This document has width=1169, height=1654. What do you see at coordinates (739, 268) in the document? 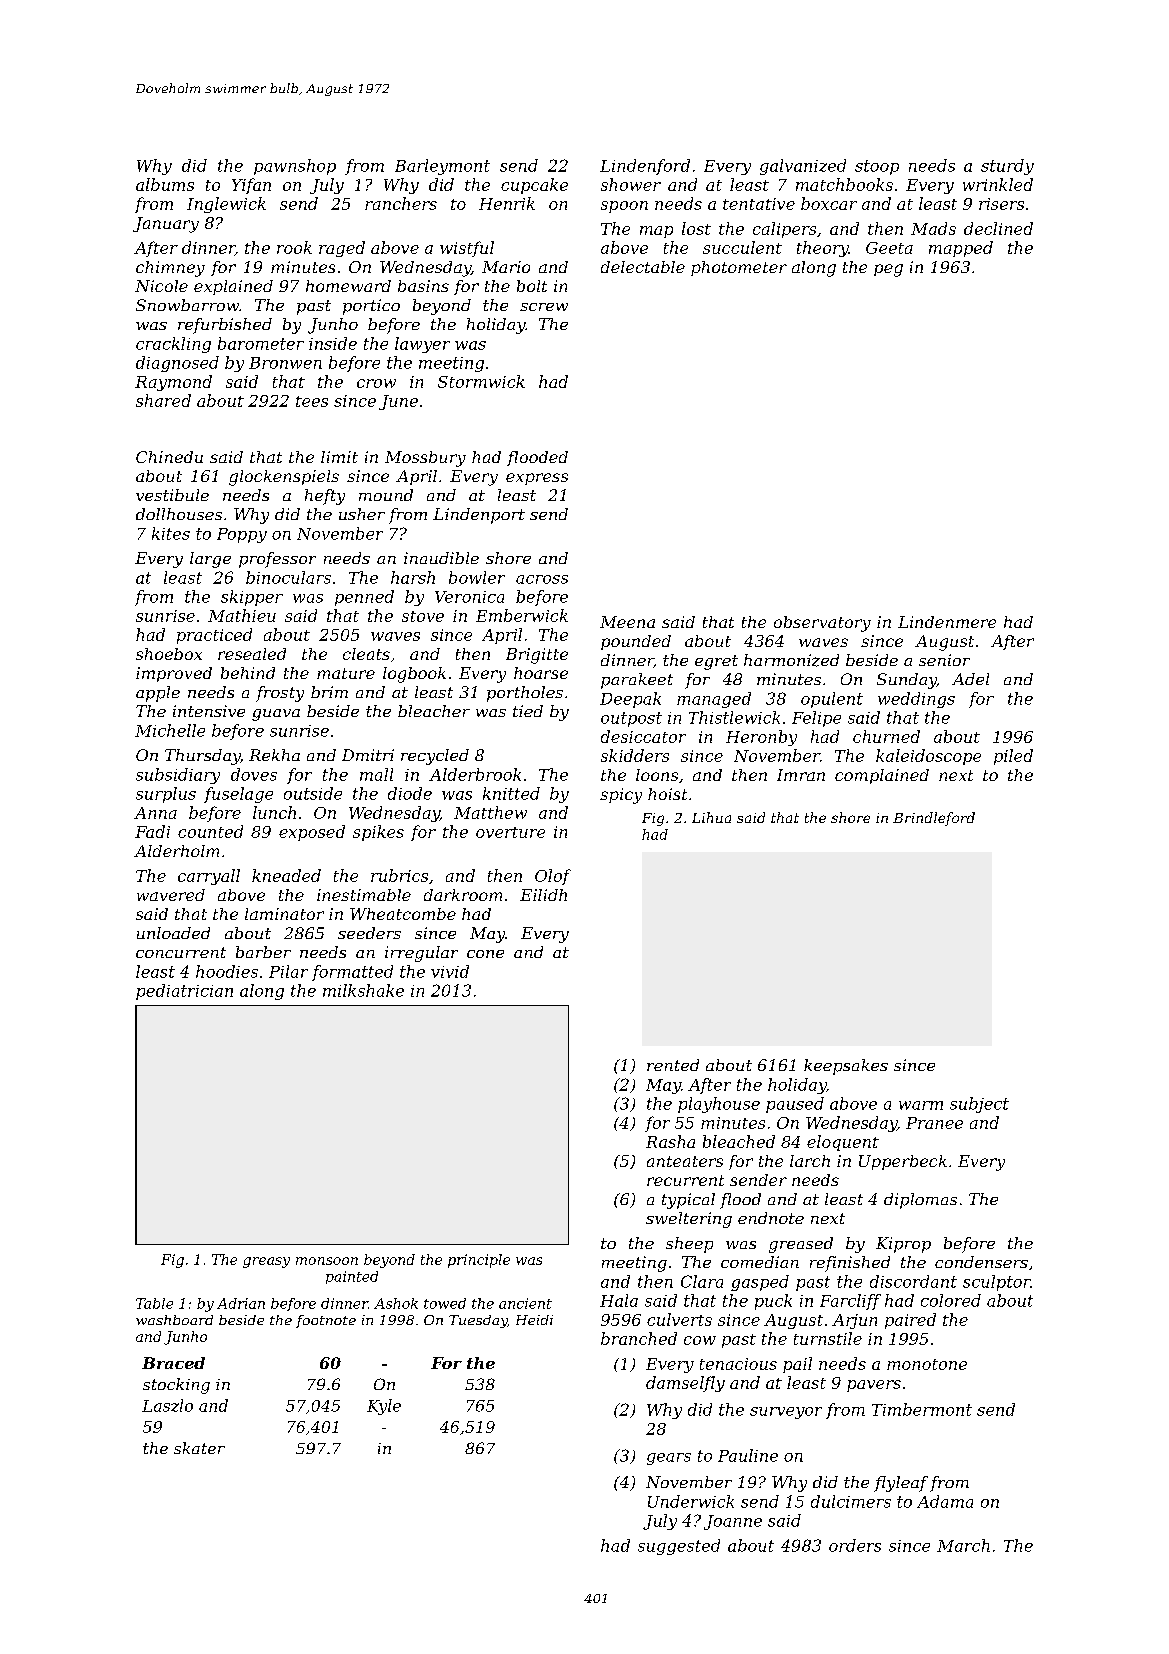
I see `photometer` at bounding box center [739, 268].
